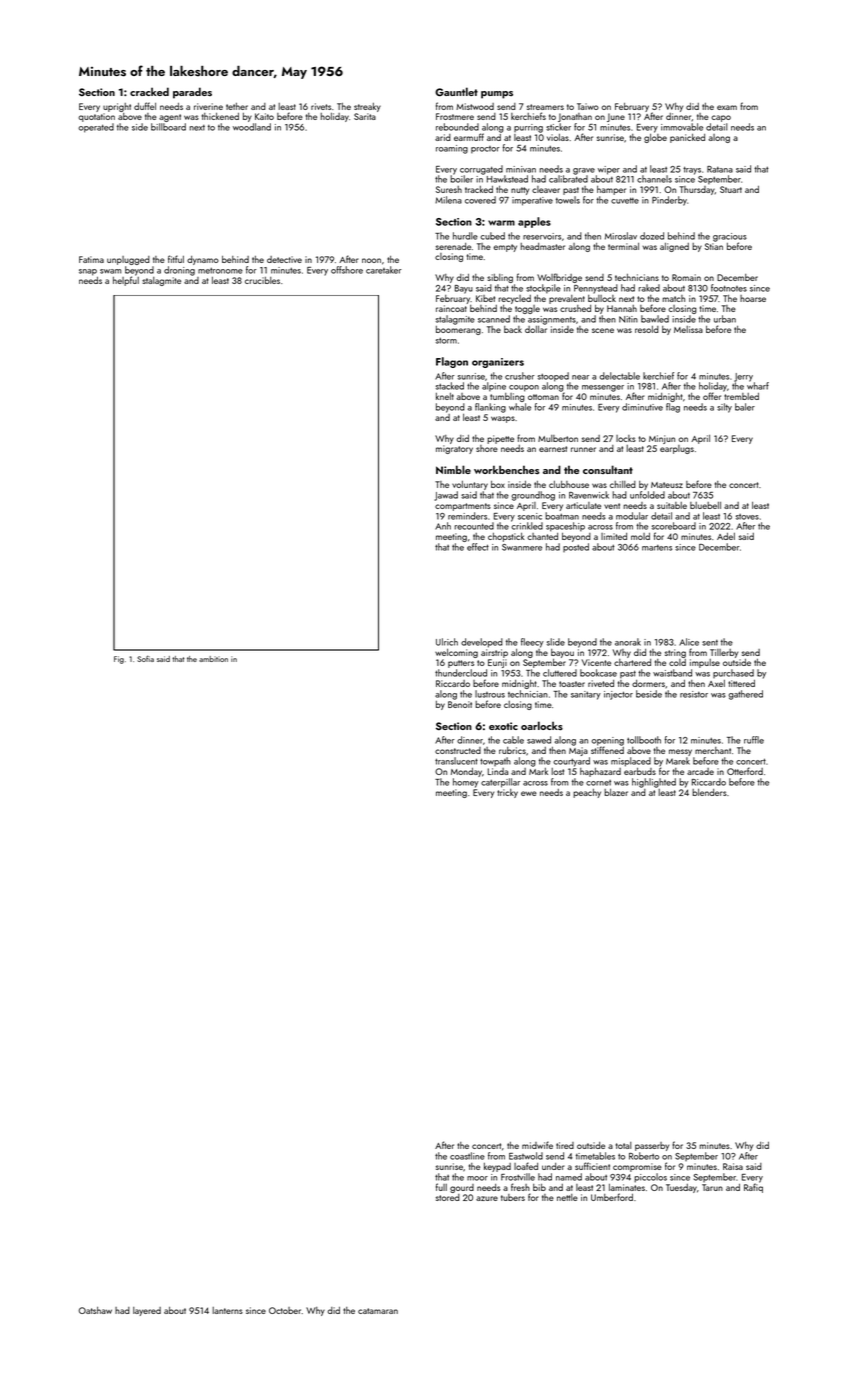 Image resolution: width=849 pixels, height=1400 pixels. Describe the element at coordinates (753, 1188) in the screenshot. I see `Rafiq` at that location.
